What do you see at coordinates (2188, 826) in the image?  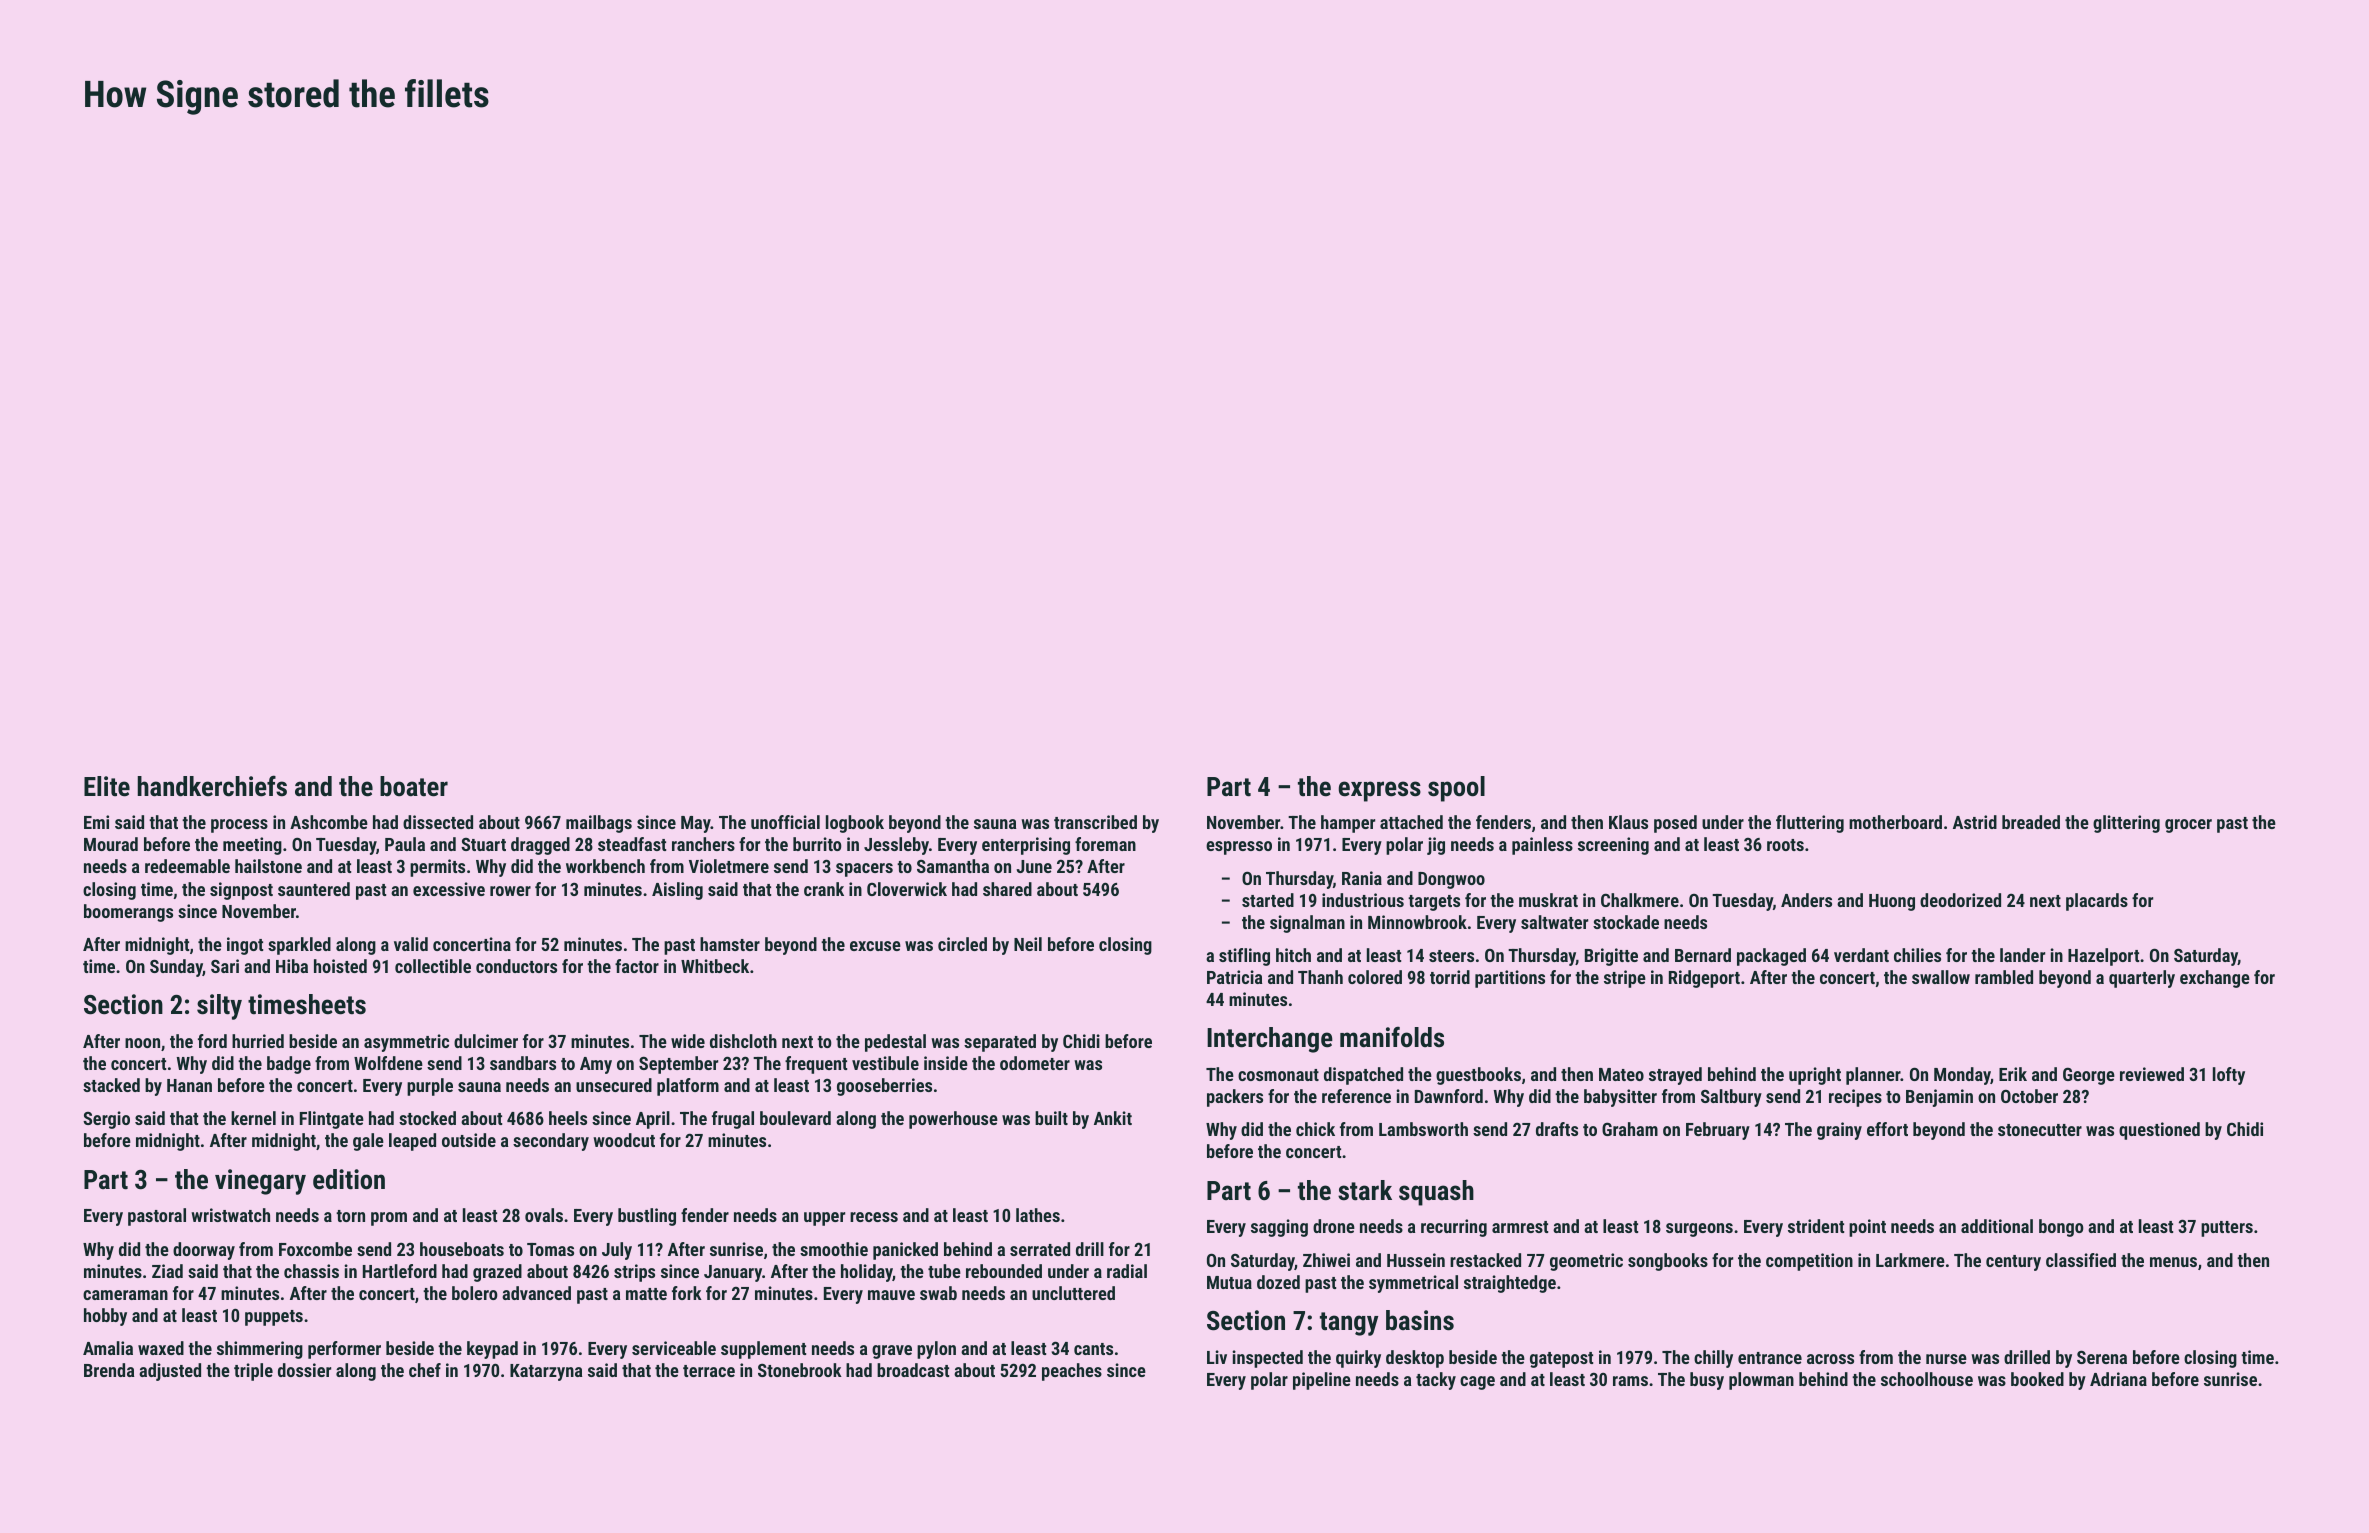 I see `grocer` at bounding box center [2188, 826].
